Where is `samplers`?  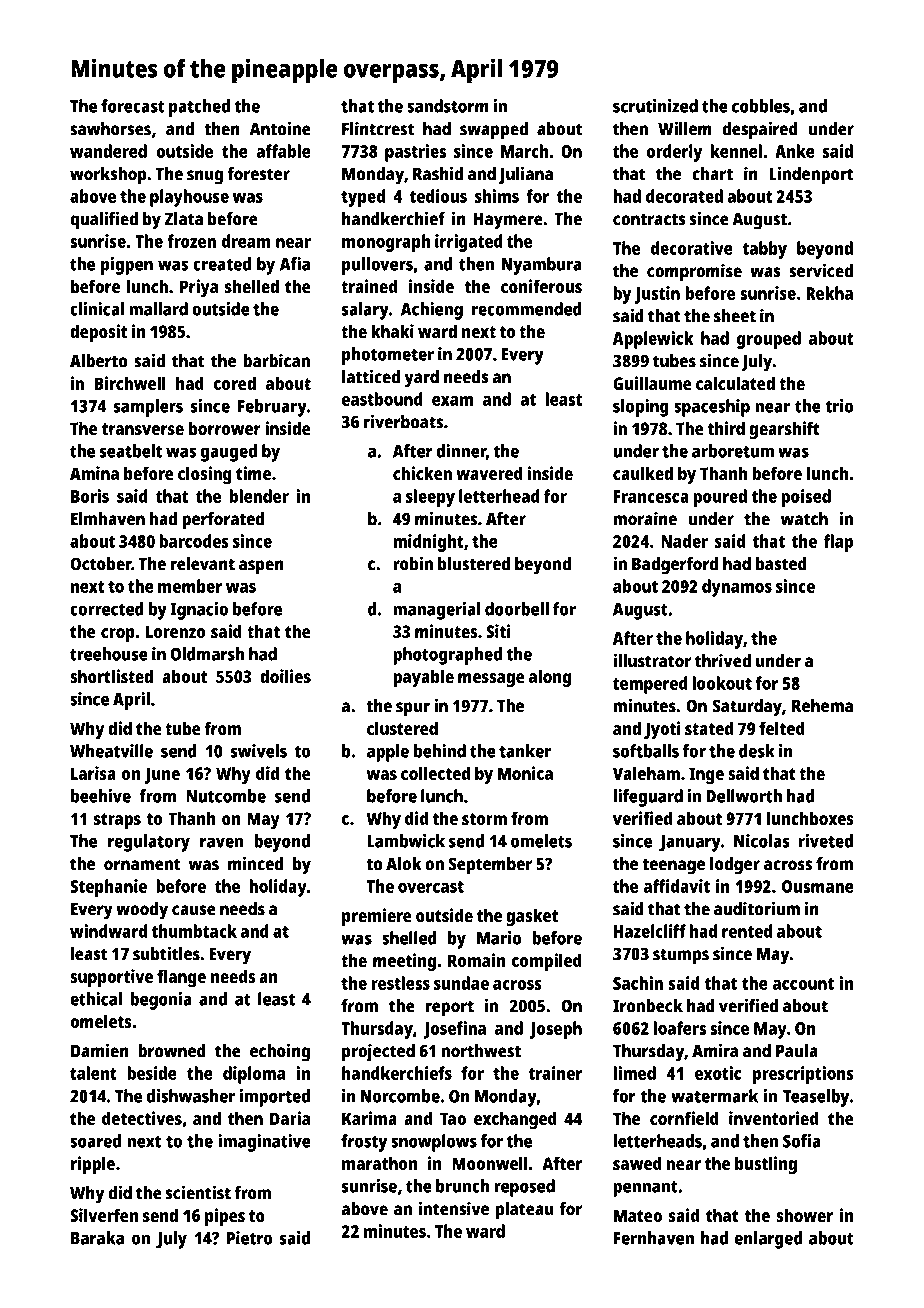
samplers is located at coordinates (148, 408).
